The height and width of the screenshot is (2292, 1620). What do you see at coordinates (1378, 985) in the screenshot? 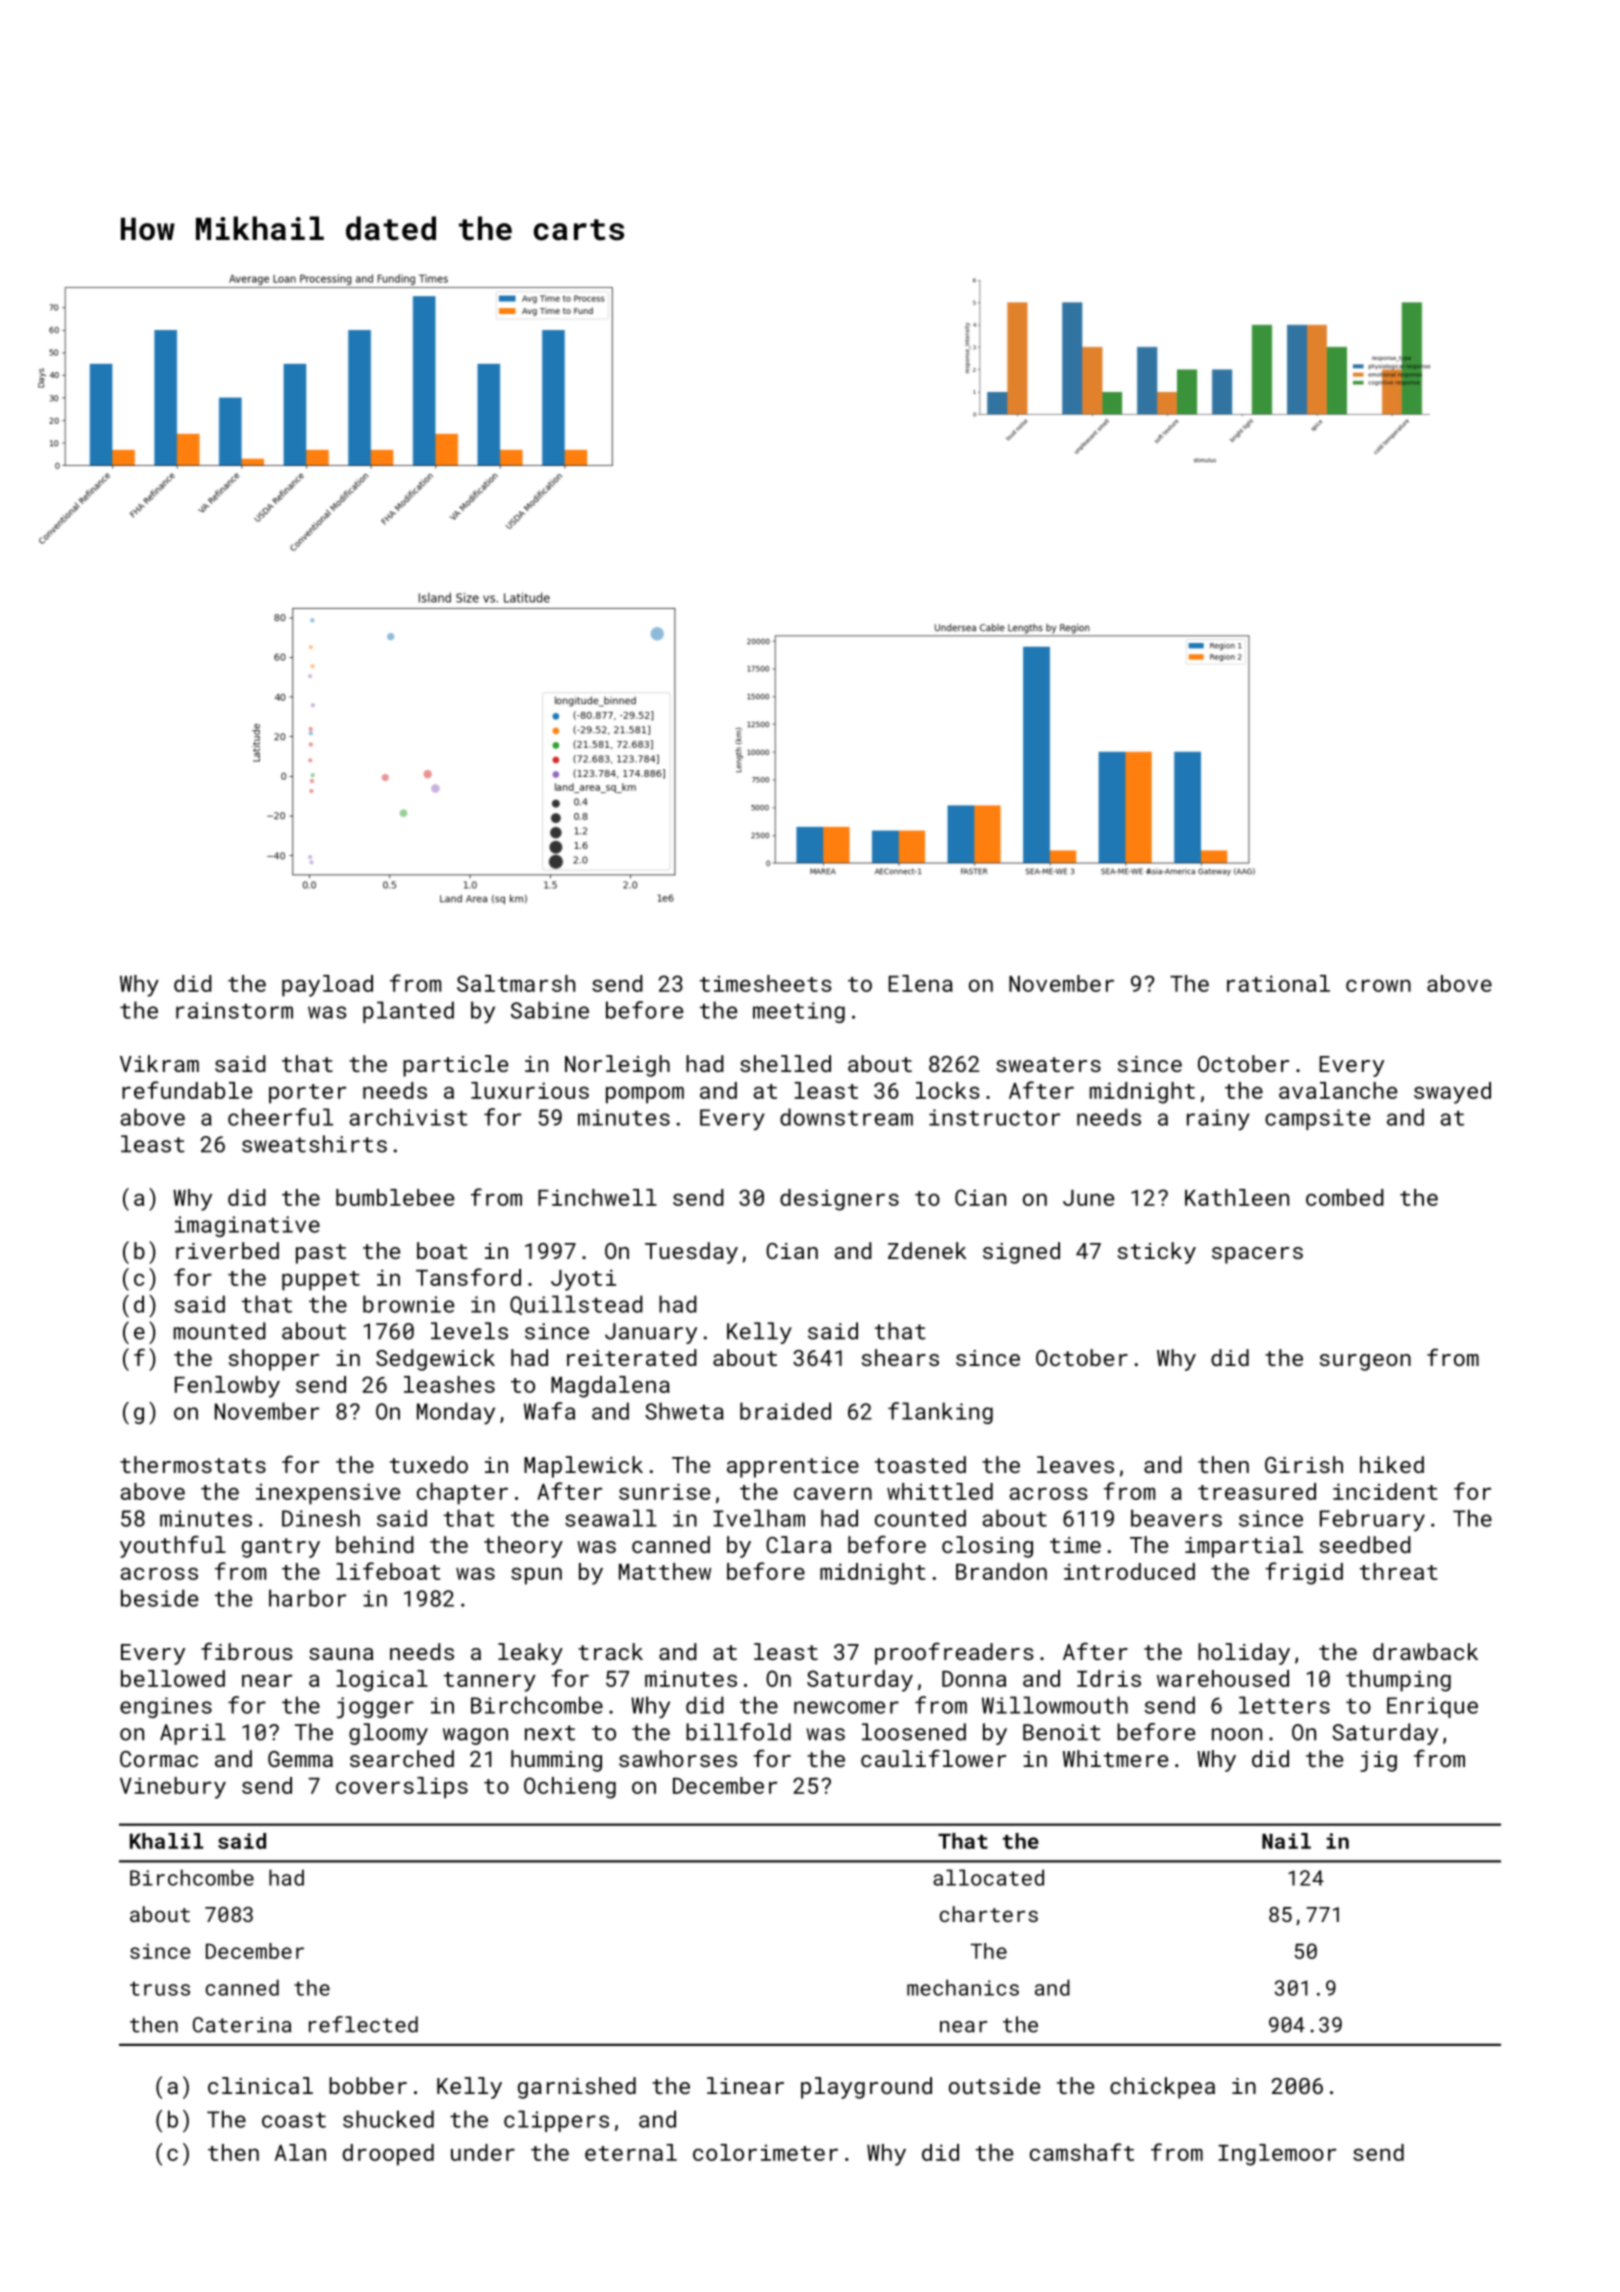
I see `crown` at bounding box center [1378, 985].
